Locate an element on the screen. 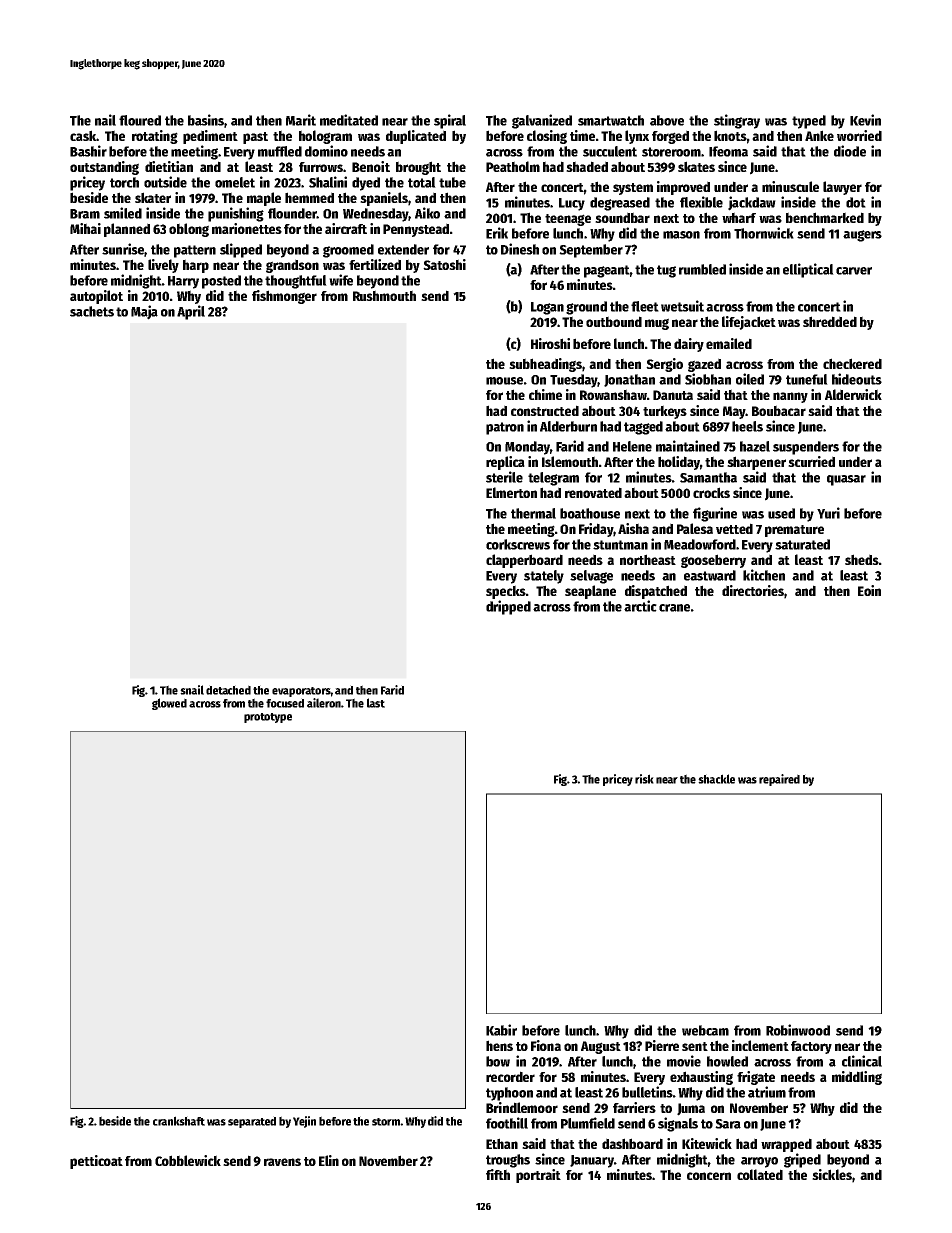 The height and width of the screenshot is (1233, 952). hens is located at coordinates (499, 1045).
